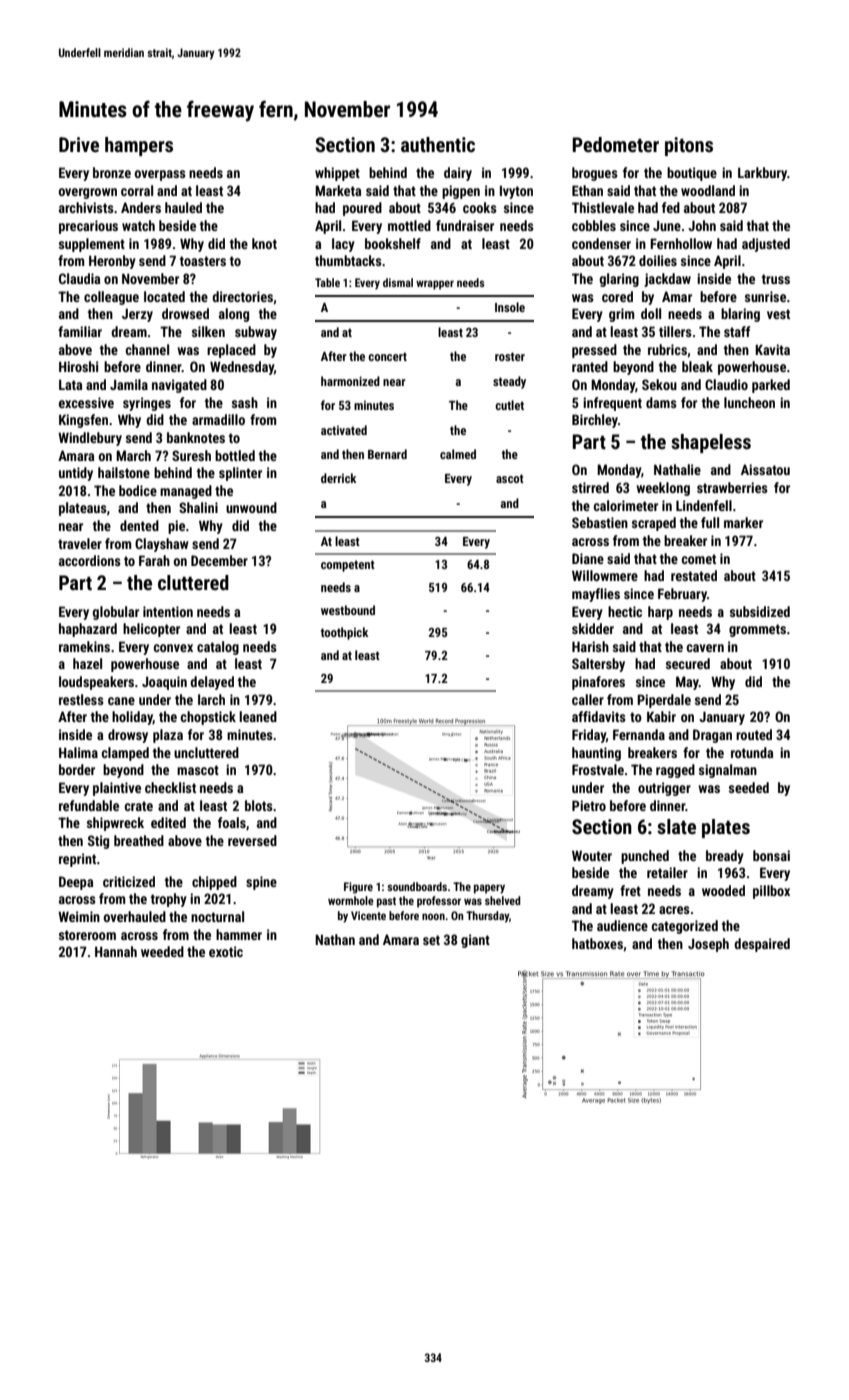 This image has height=1400, width=849. Describe the element at coordinates (598, 769) in the image. I see `Frostvale` at that location.
